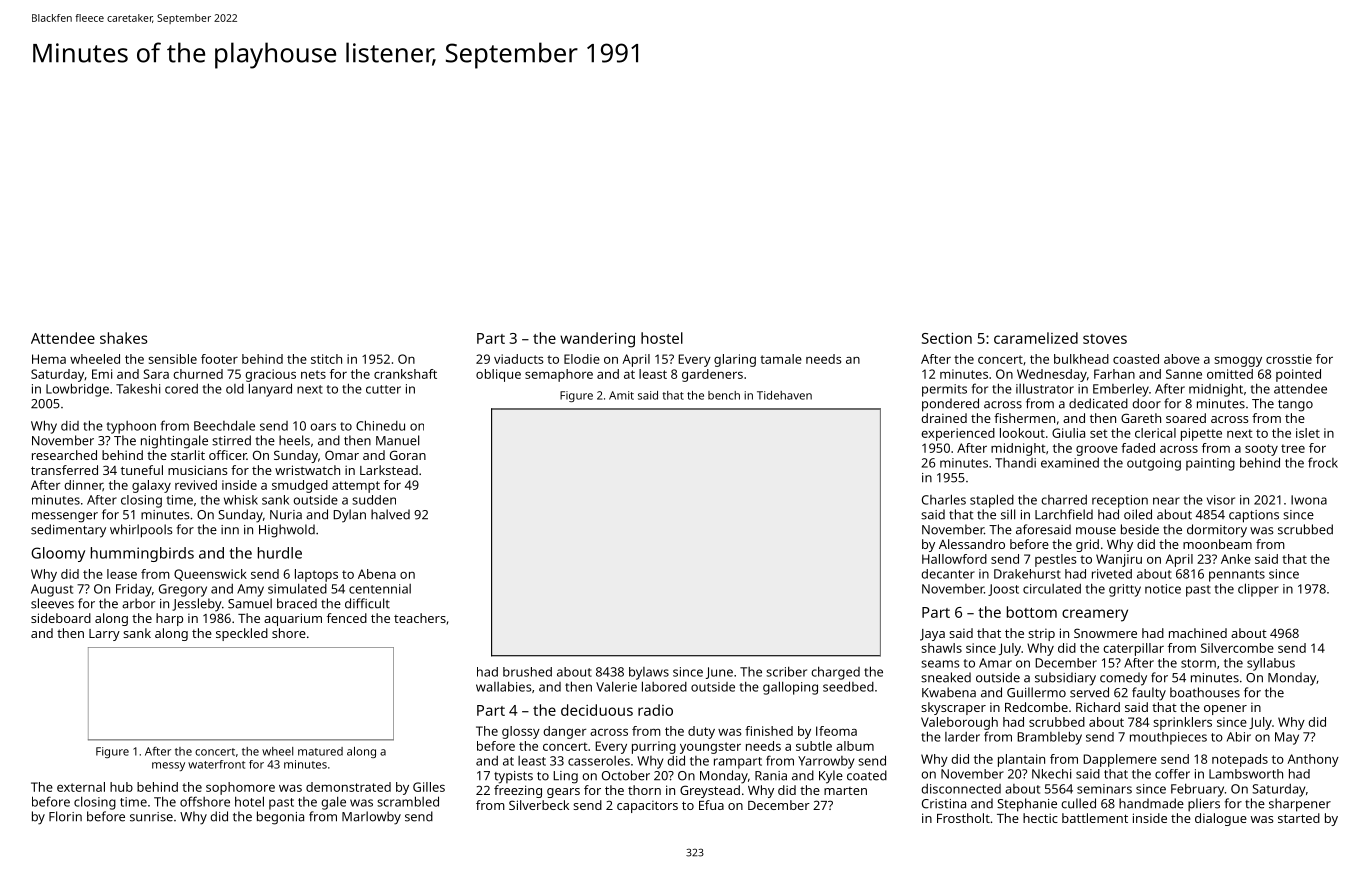 This screenshot has width=1372, height=887. What do you see at coordinates (1299, 818) in the screenshot?
I see `started` at bounding box center [1299, 818].
